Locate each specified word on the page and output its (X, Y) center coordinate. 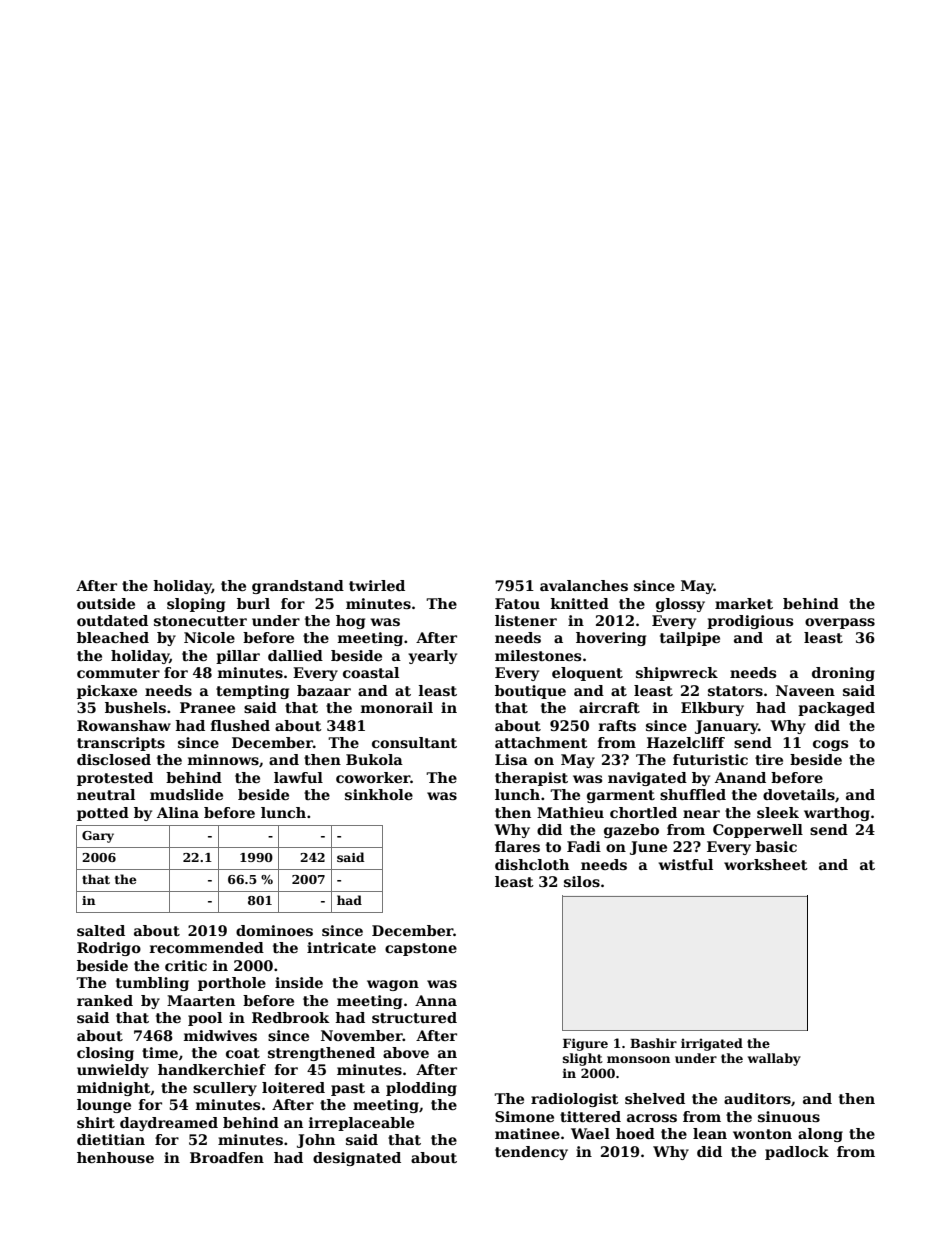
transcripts (121, 744)
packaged (836, 709)
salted (101, 930)
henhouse (115, 1157)
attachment (541, 742)
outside (106, 603)
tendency (531, 1153)
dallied (295, 655)
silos (582, 881)
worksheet (766, 864)
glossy (680, 605)
